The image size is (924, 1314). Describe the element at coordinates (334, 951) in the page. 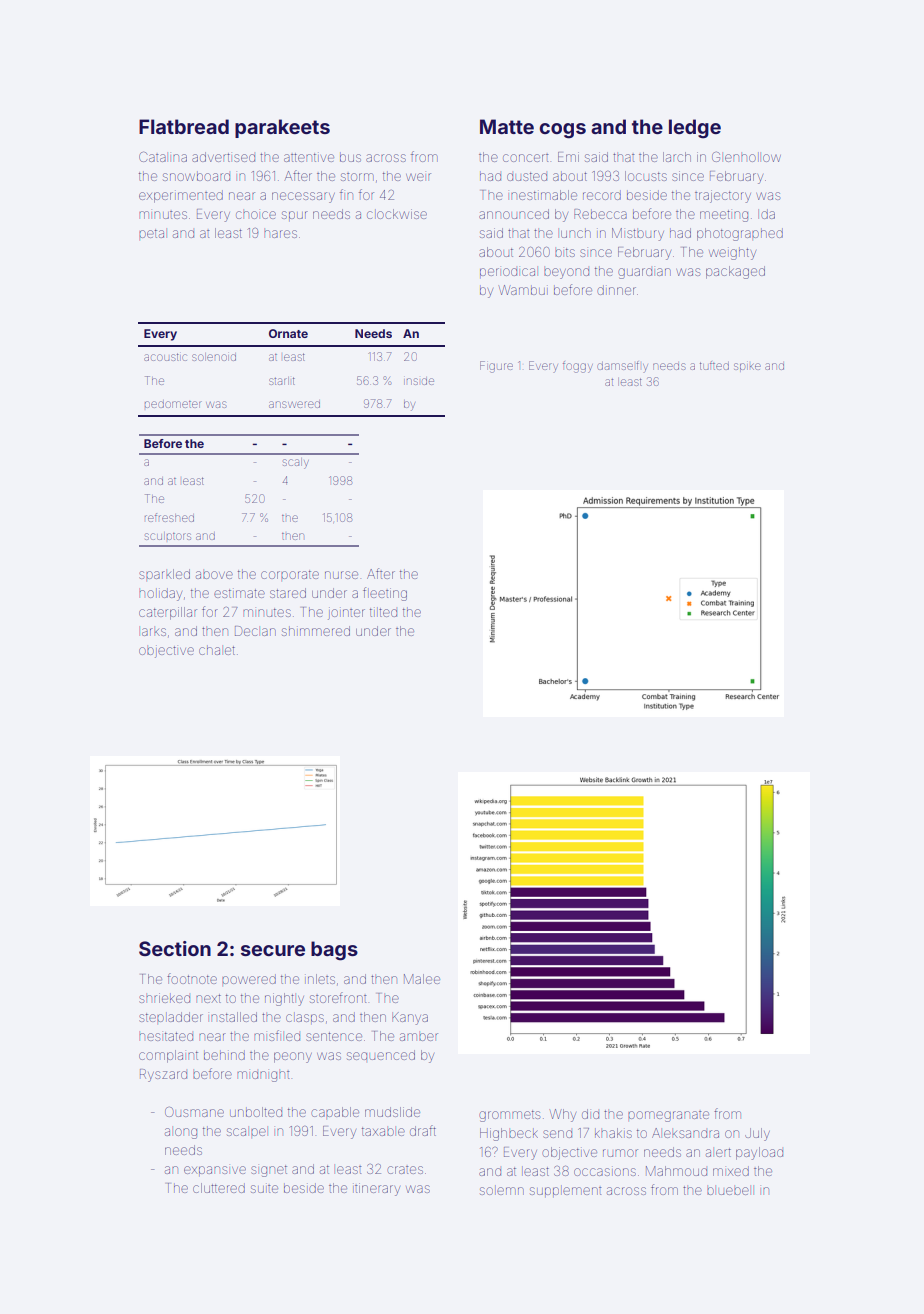

I see `bags` at that location.
